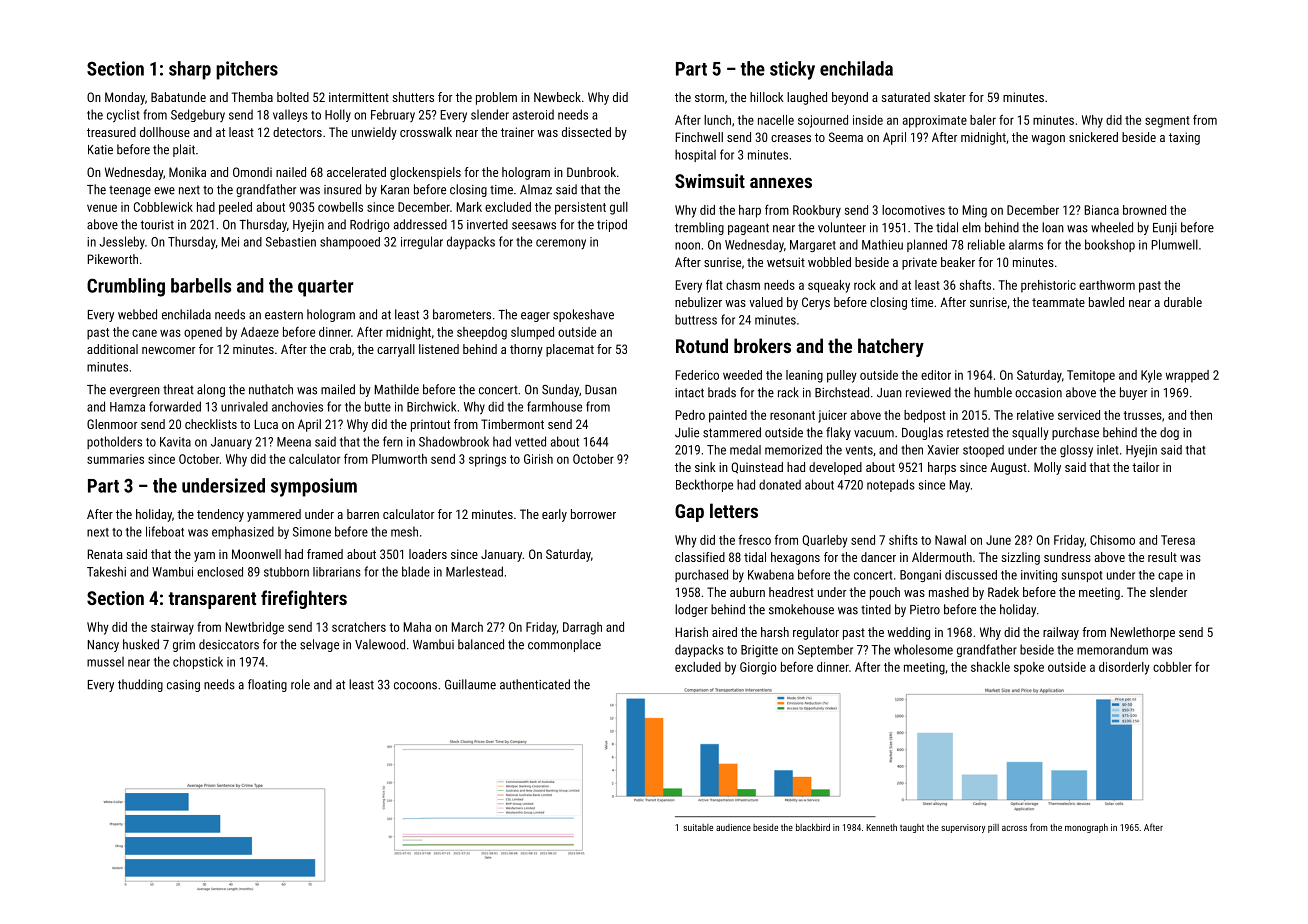 The height and width of the screenshot is (924, 1308). I want to click on Brigitte, so click(759, 651).
